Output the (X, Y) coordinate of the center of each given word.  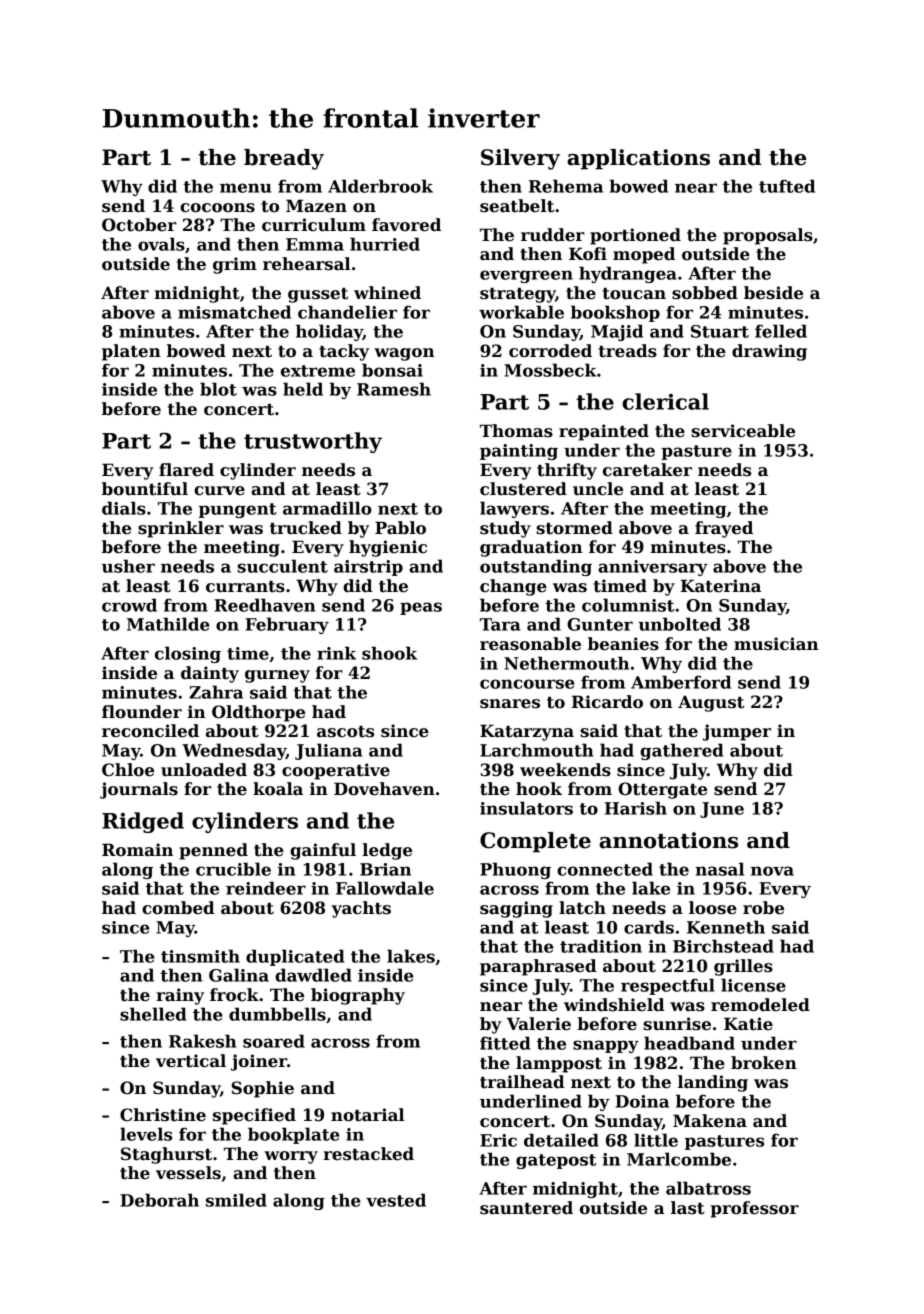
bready (284, 159)
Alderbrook (380, 186)
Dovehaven (384, 789)
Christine (163, 1115)
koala (278, 789)
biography (358, 996)
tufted (787, 186)
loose (713, 908)
